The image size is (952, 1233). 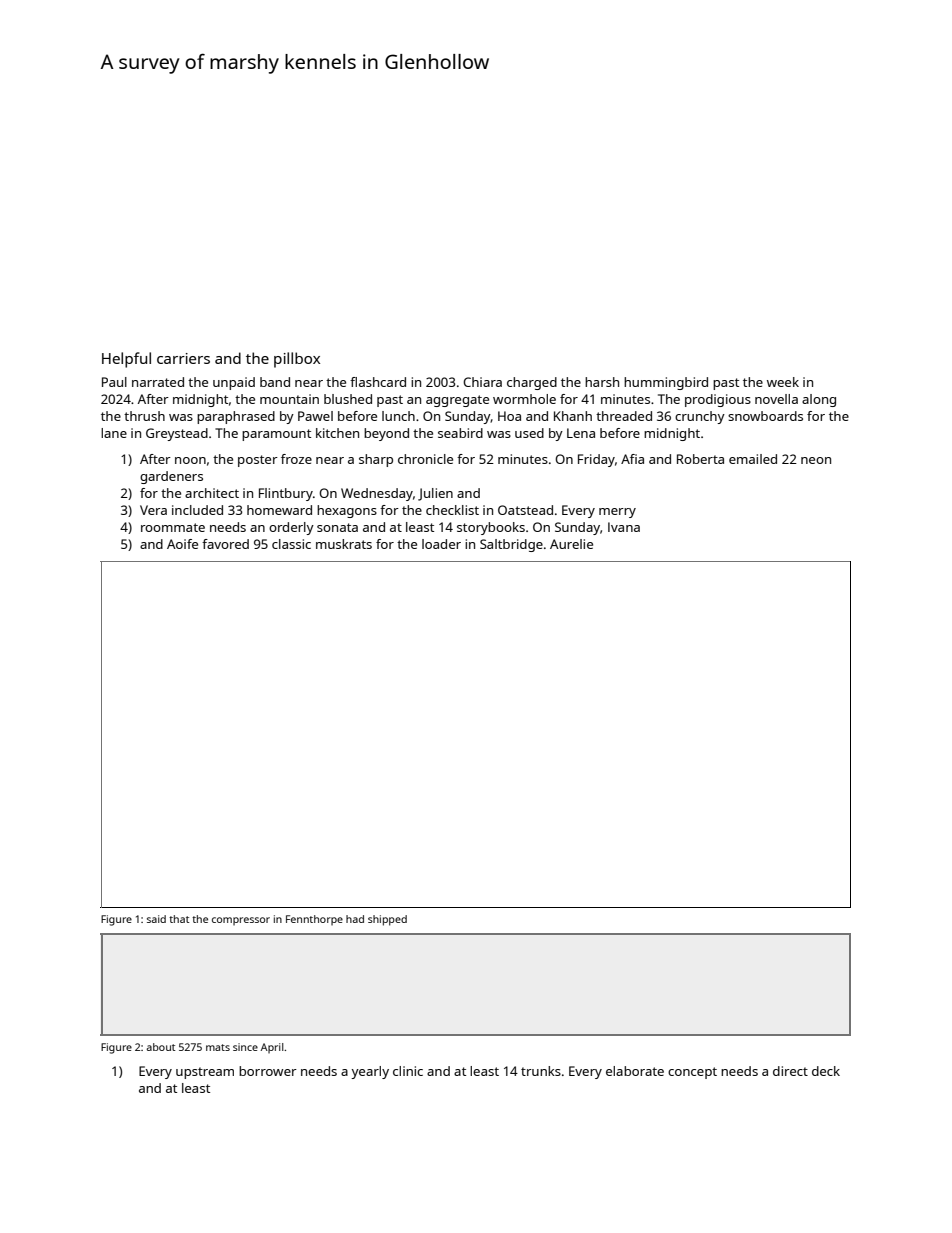 I want to click on upstream, so click(x=205, y=1073).
